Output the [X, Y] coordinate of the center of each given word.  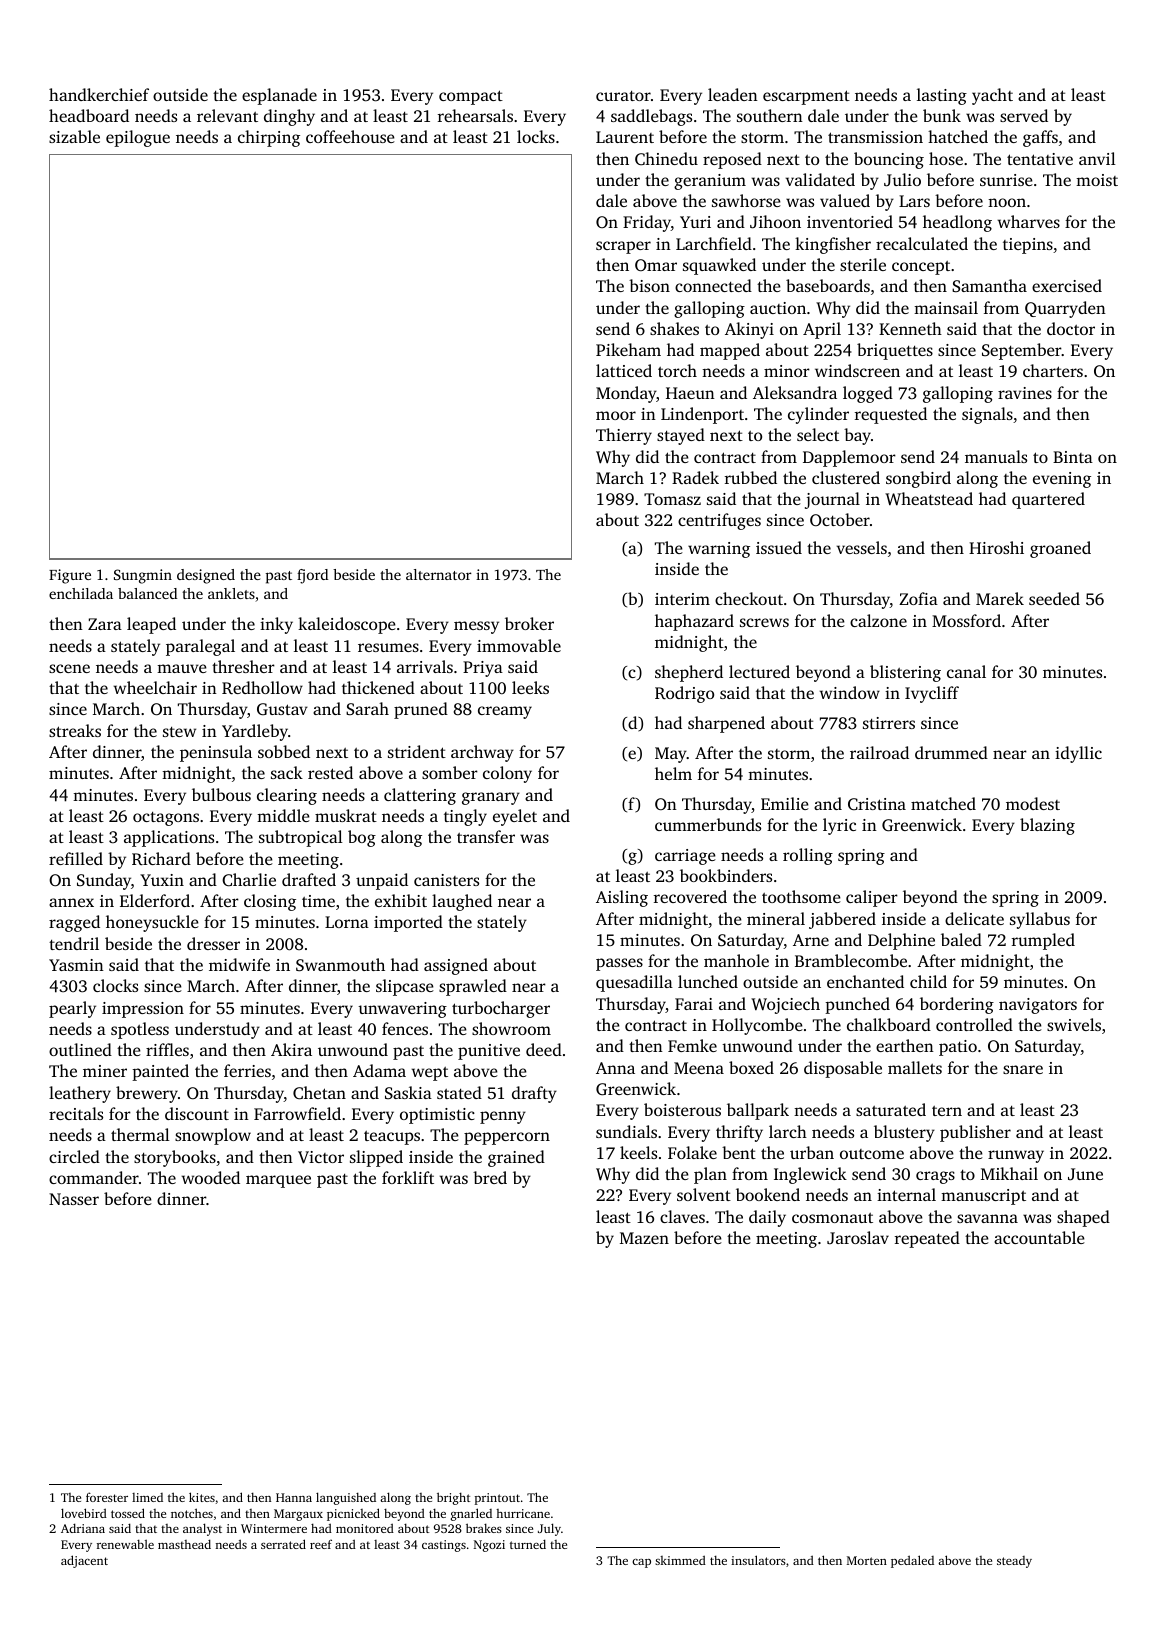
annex [71, 902]
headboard [89, 115]
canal [966, 671]
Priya [483, 669]
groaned [1060, 549]
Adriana [83, 1528]
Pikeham [628, 349]
